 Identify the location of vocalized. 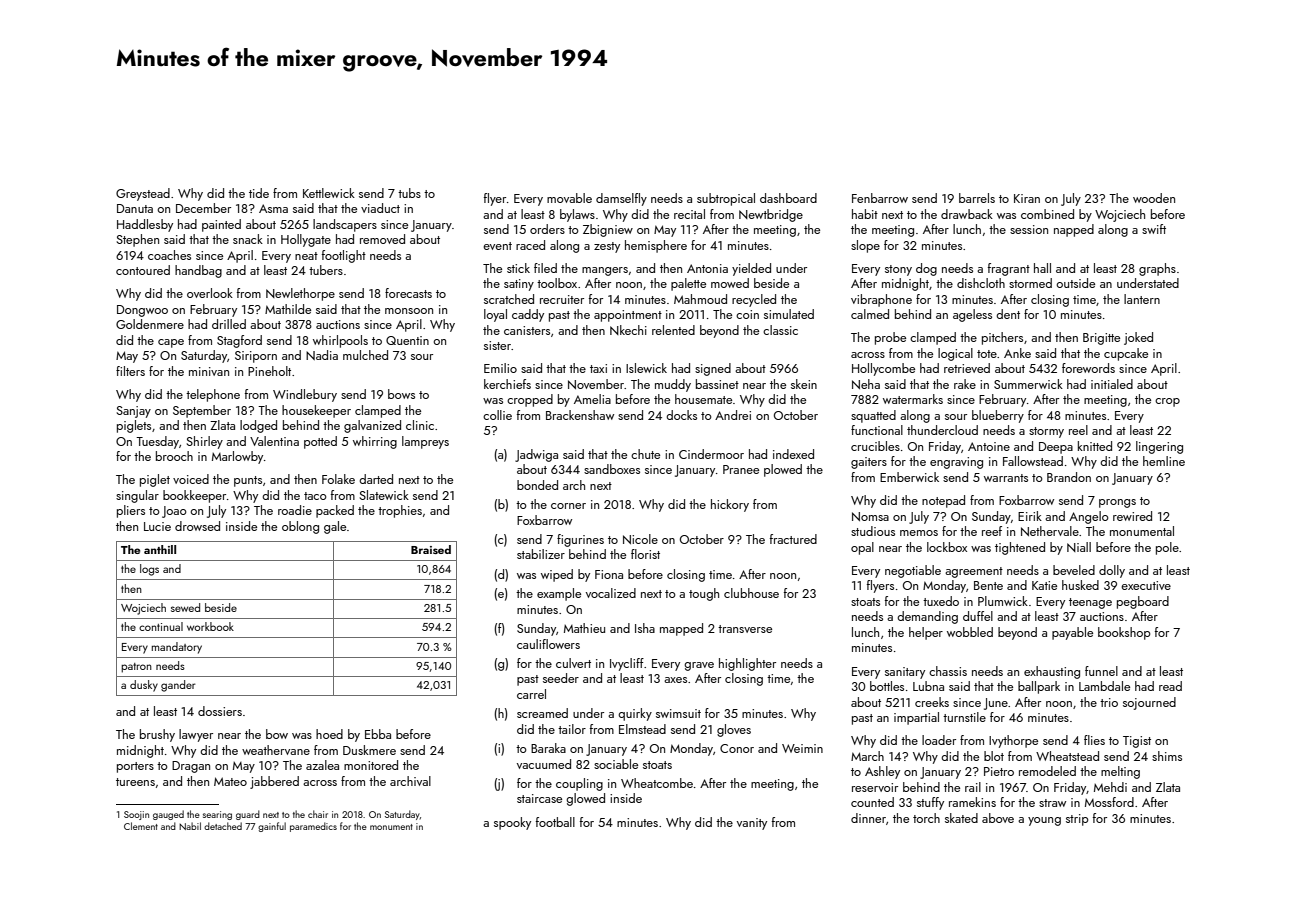
(611, 593).
